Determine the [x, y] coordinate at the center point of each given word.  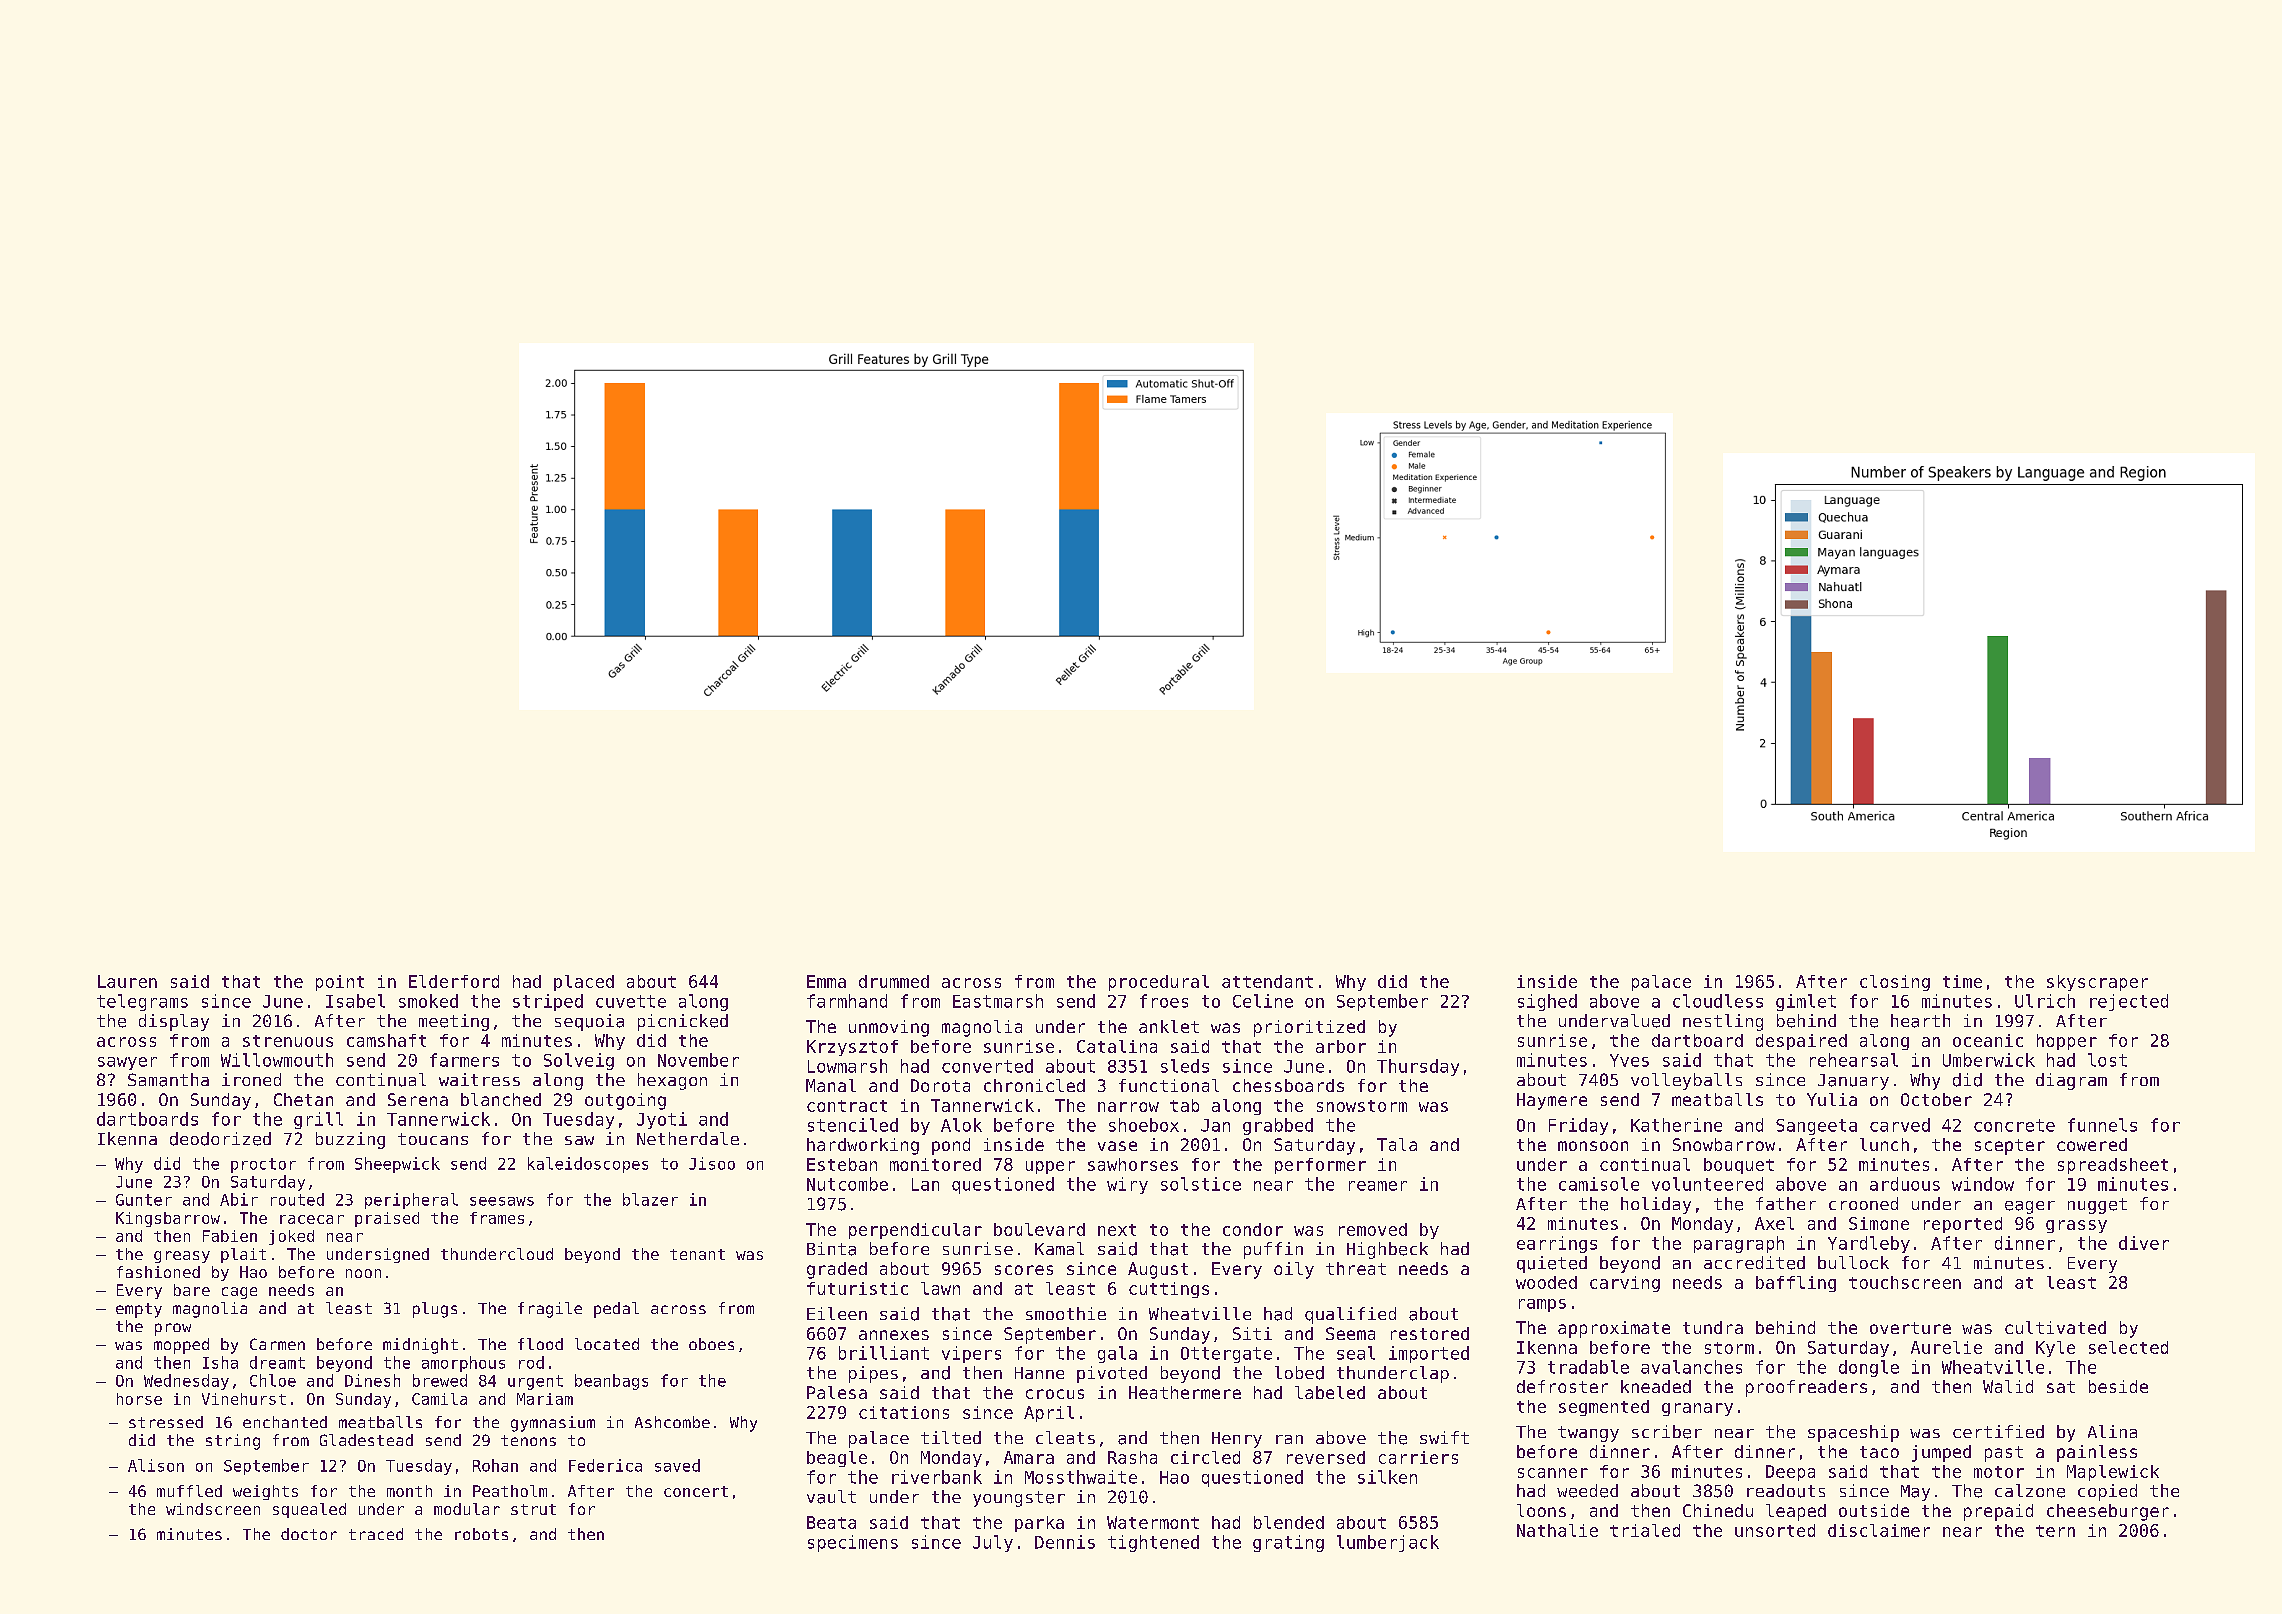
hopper [2067, 1042]
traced [376, 1534]
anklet [1169, 1026]
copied [2107, 1492]
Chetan [303, 1099]
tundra [1713, 1327]
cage [239, 1293]
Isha [220, 1362]
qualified [1350, 1315]
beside [2118, 1386]
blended [1289, 1522]
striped [548, 1002]
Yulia [1832, 1099]
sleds [1185, 1066]
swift [1444, 1437]
